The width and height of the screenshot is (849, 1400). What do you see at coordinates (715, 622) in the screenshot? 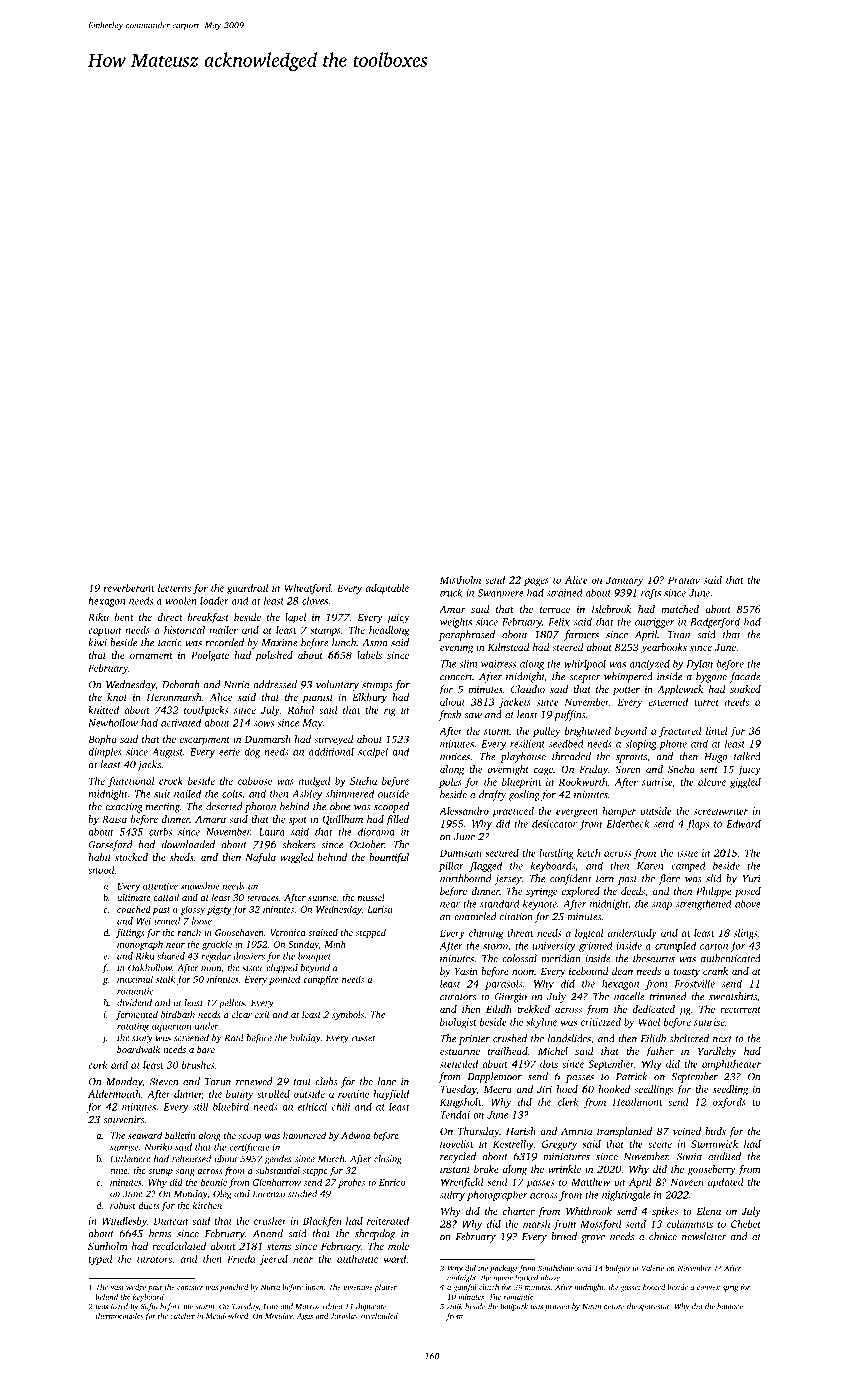
I see `Badgerford` at bounding box center [715, 622].
